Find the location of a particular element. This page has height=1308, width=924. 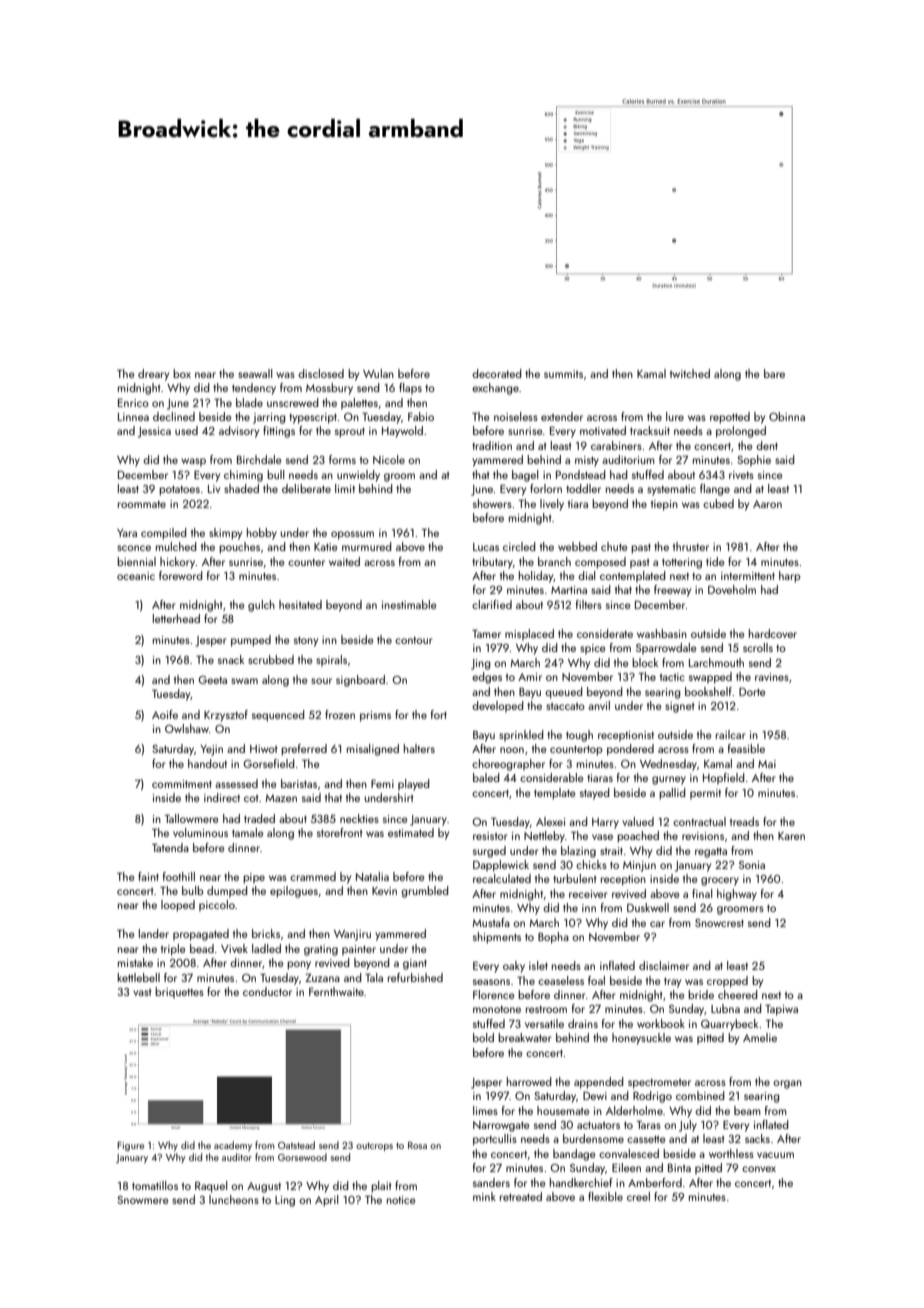

regatta is located at coordinates (711, 852).
